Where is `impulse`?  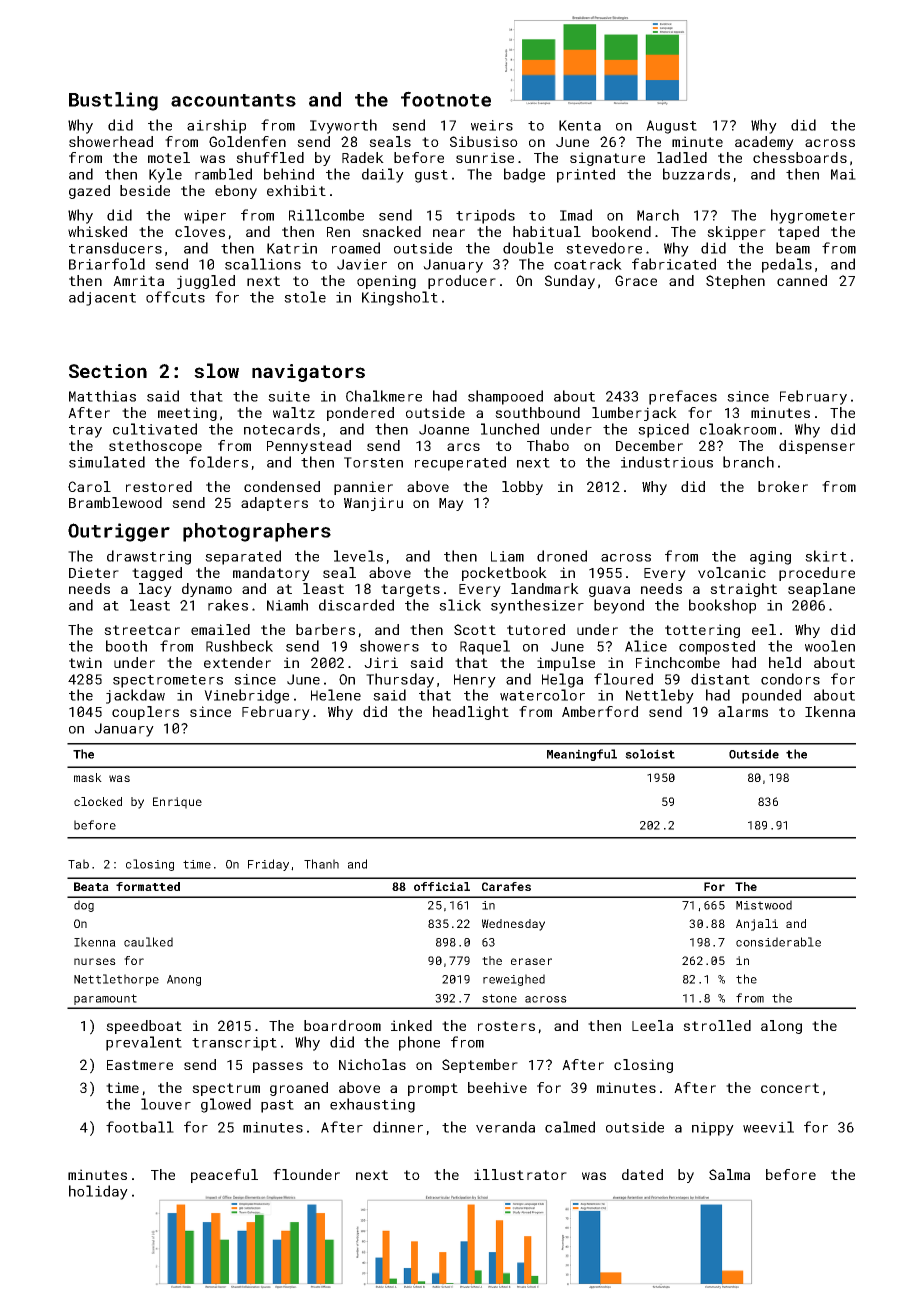 impulse is located at coordinates (566, 664).
